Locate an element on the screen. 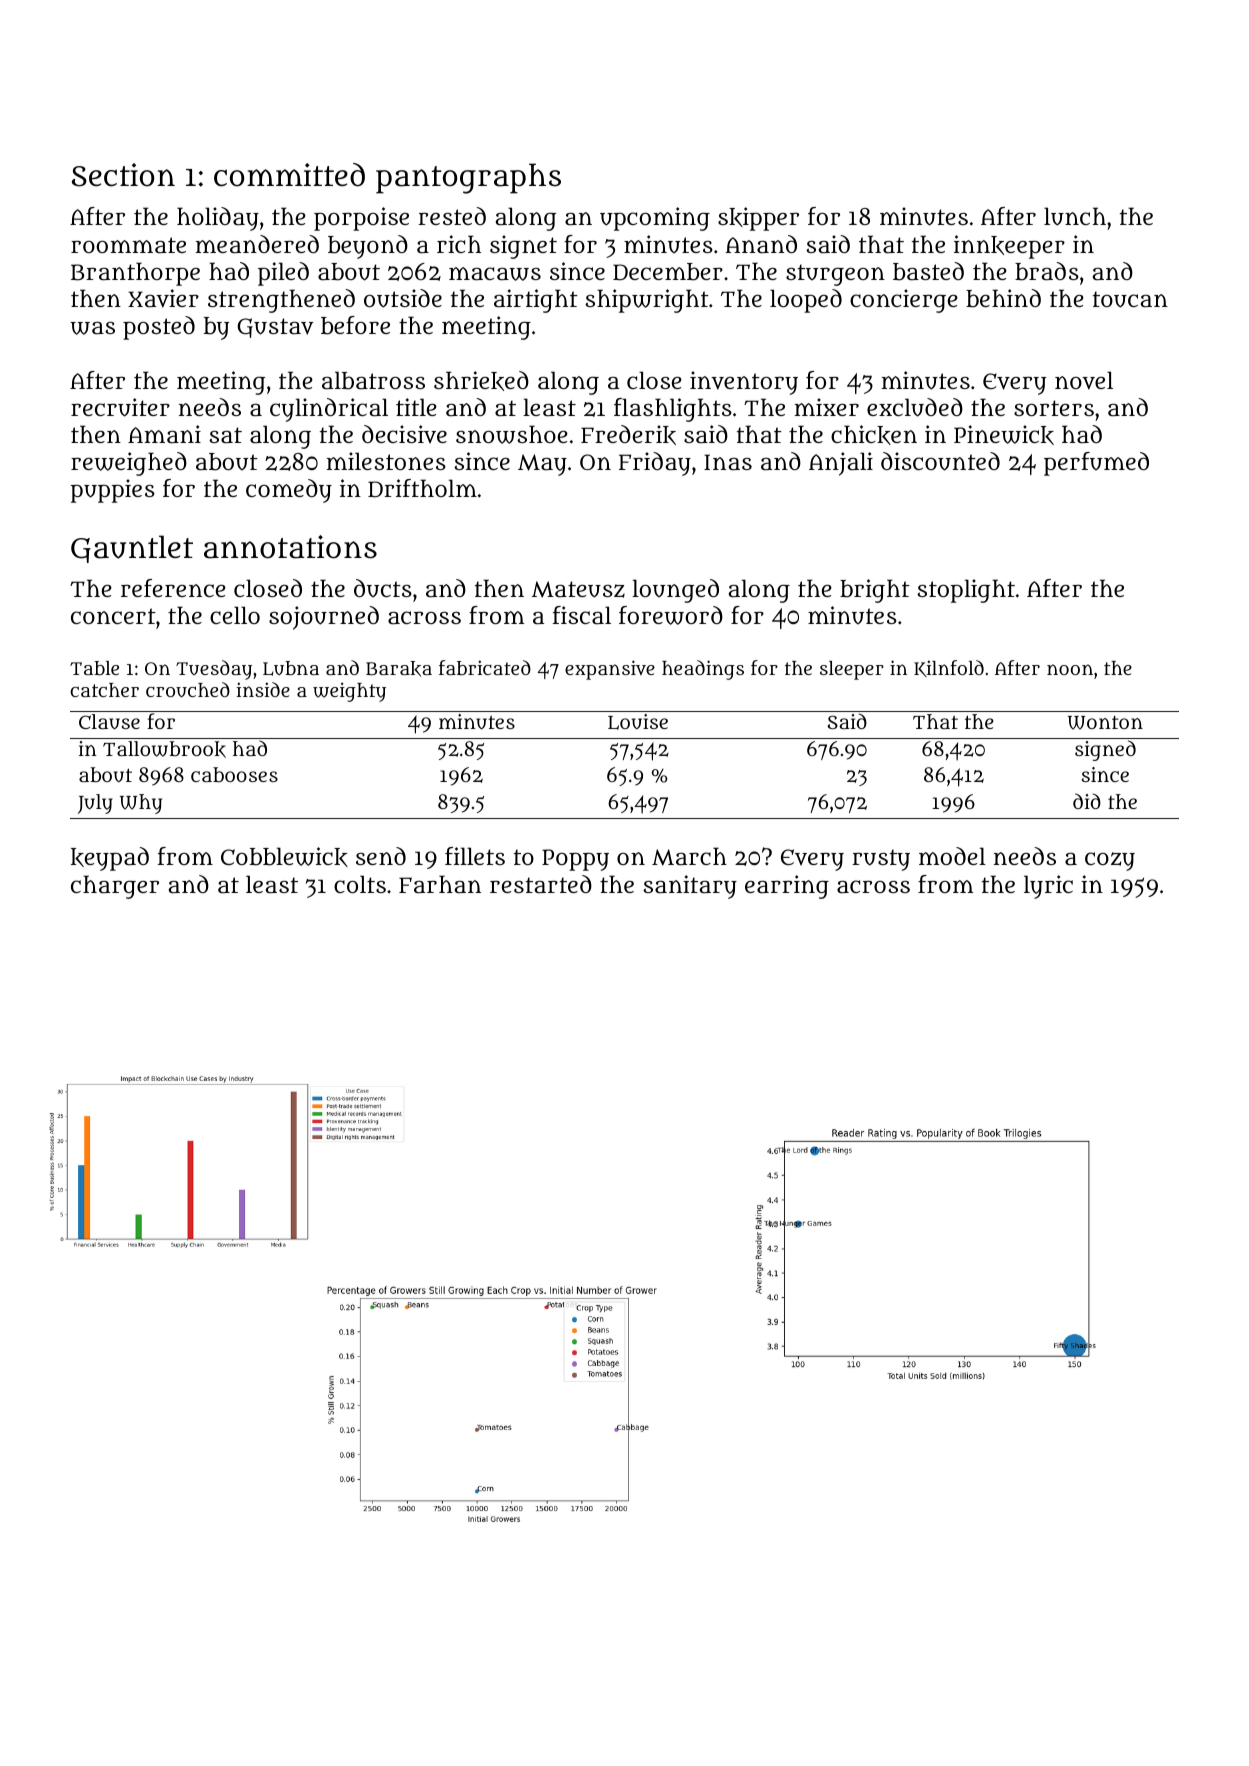 Image resolution: width=1249 pixels, height=1766 pixels. albatross is located at coordinates (373, 380).
